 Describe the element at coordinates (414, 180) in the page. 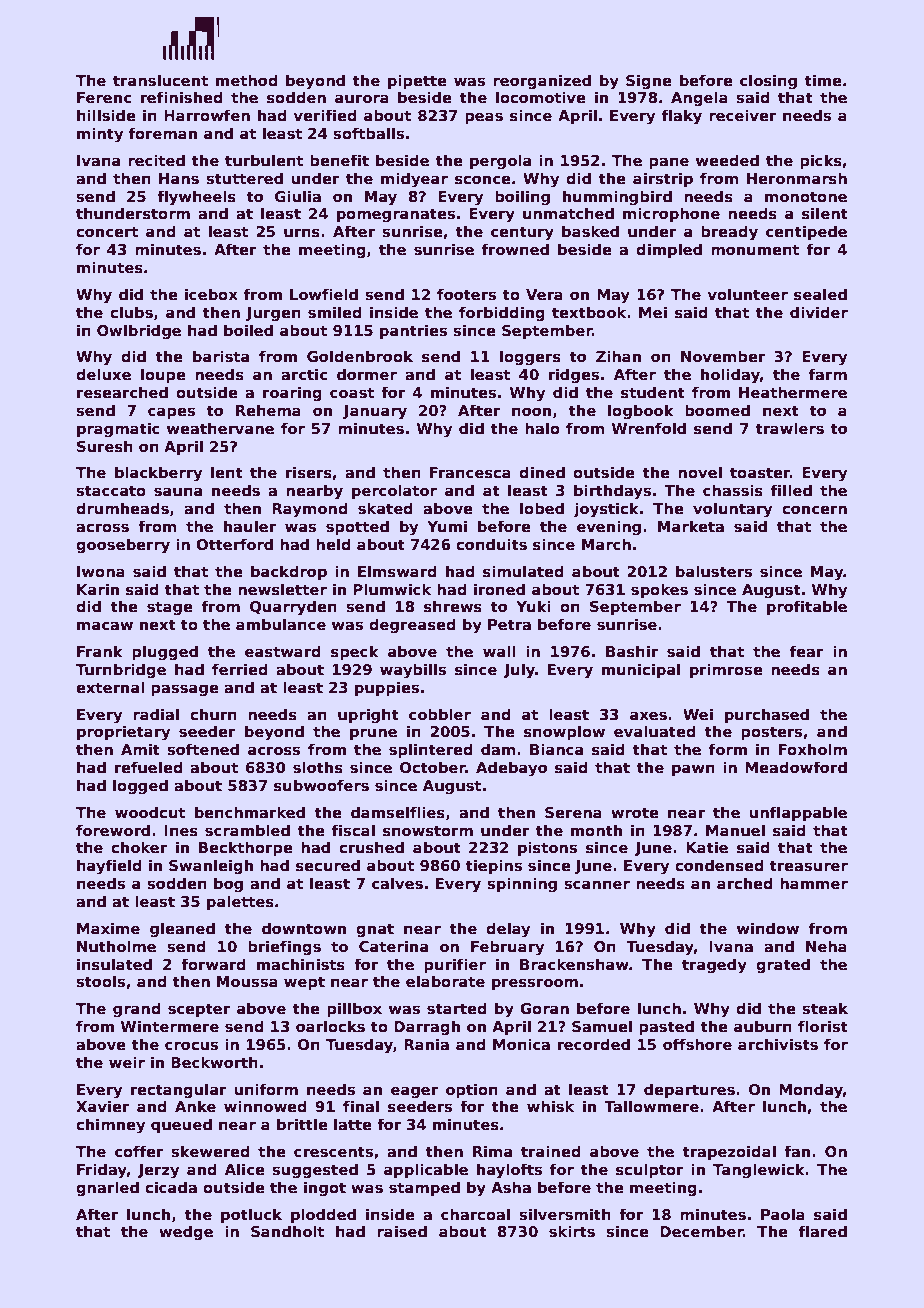

I see `midyear` at that location.
